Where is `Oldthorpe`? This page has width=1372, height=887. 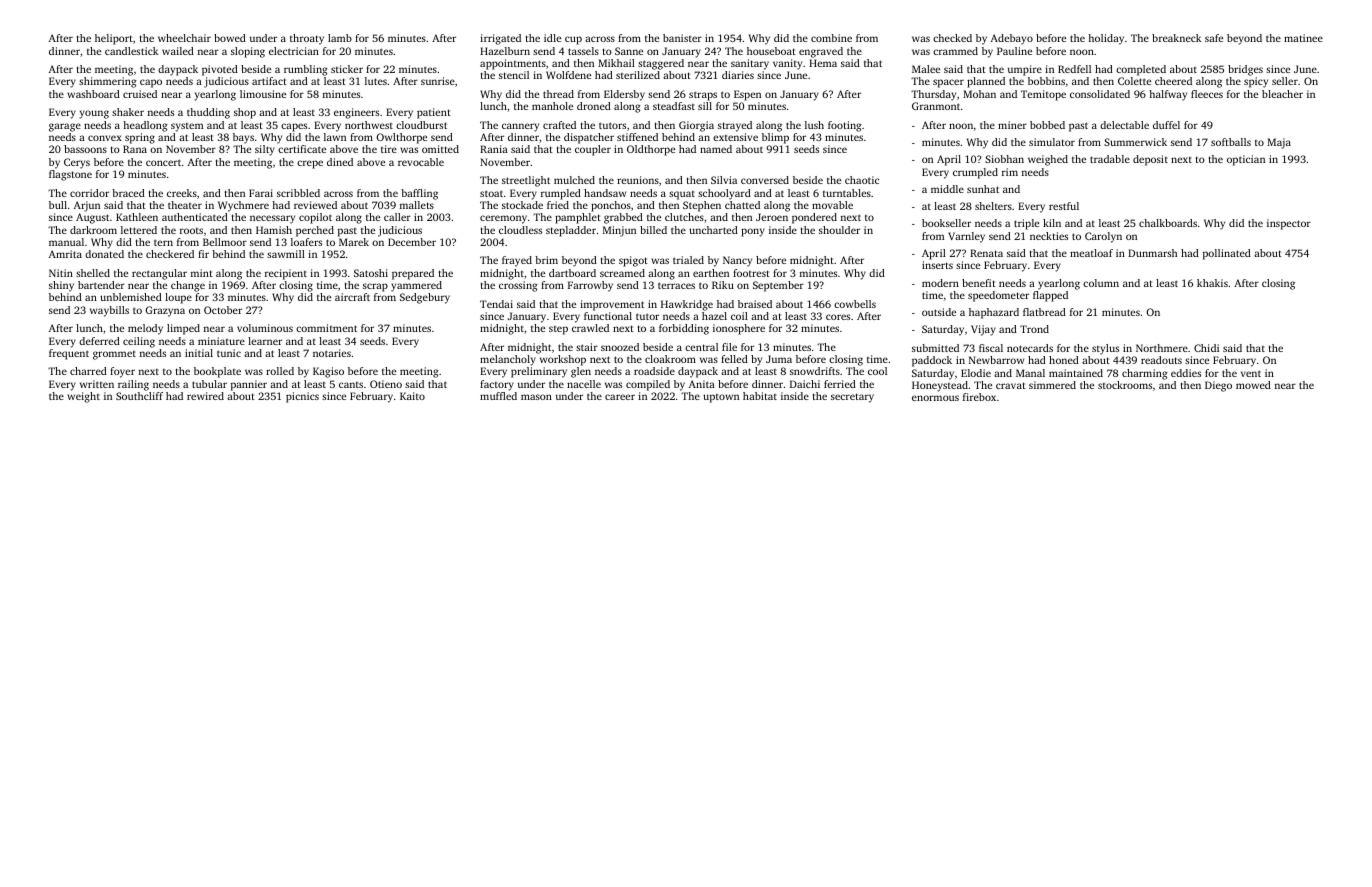
Oldthorpe is located at coordinates (651, 150).
